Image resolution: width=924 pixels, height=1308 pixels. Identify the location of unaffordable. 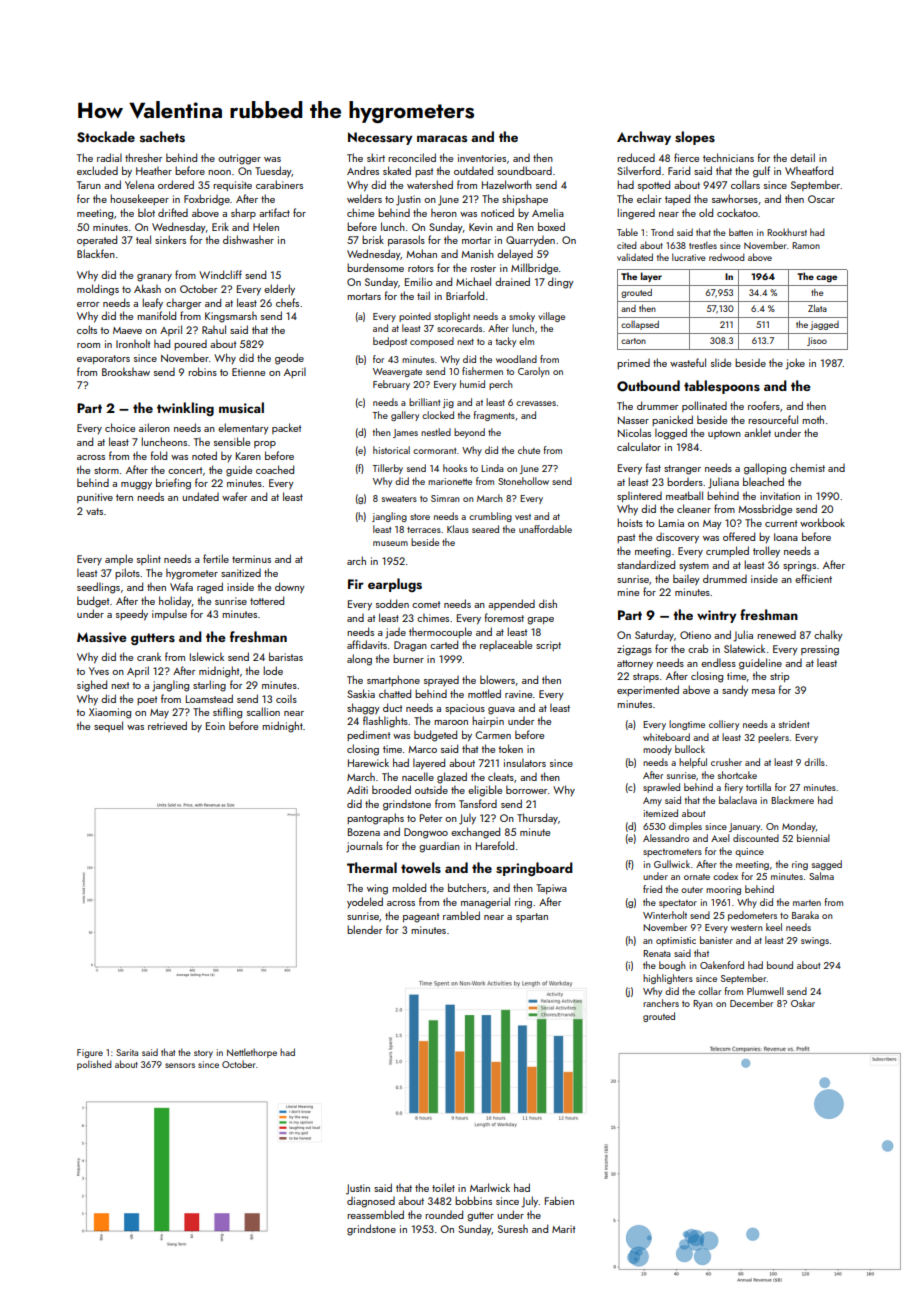
(545, 529).
